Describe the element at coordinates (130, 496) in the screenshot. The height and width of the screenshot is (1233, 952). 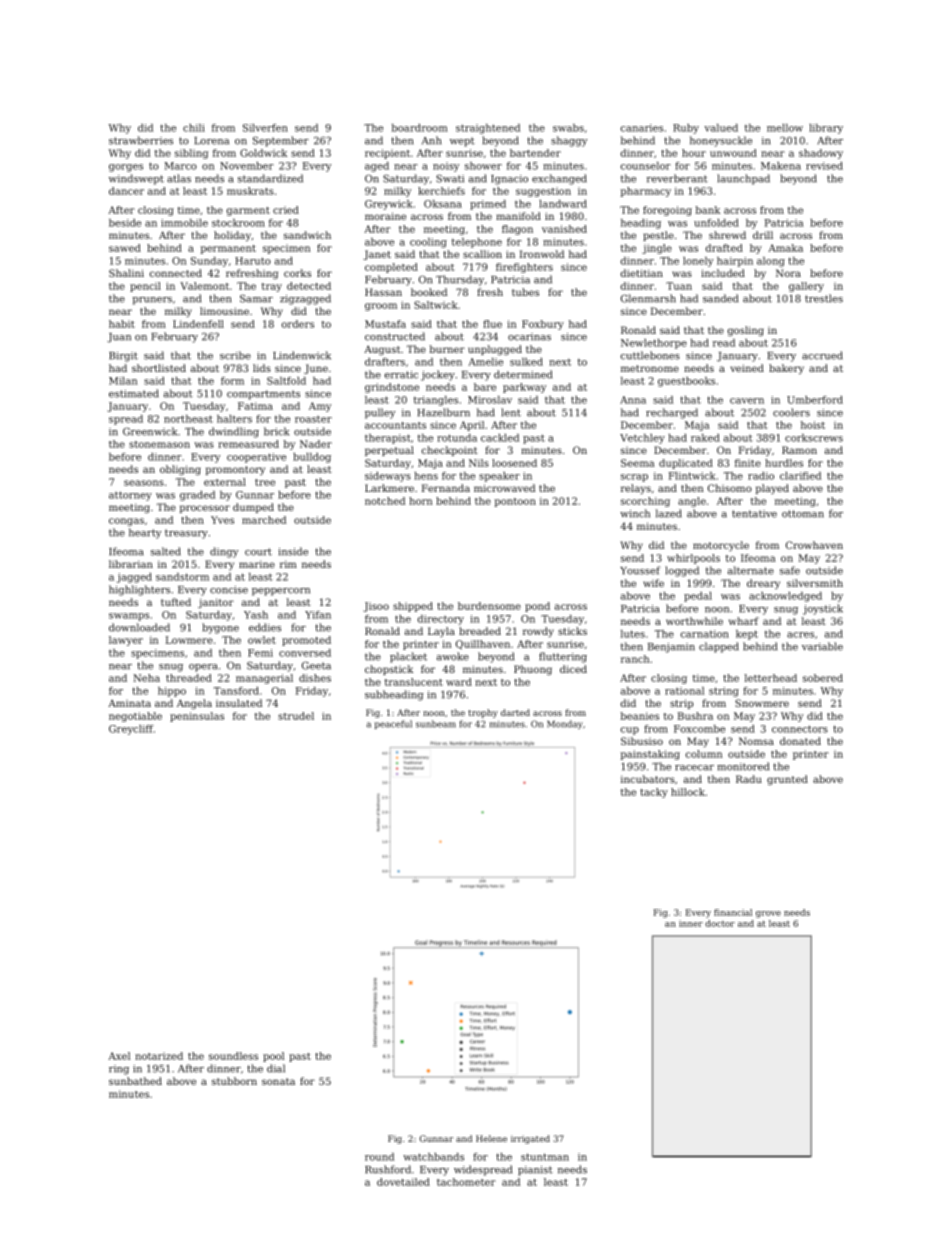
I see `attorney` at that location.
